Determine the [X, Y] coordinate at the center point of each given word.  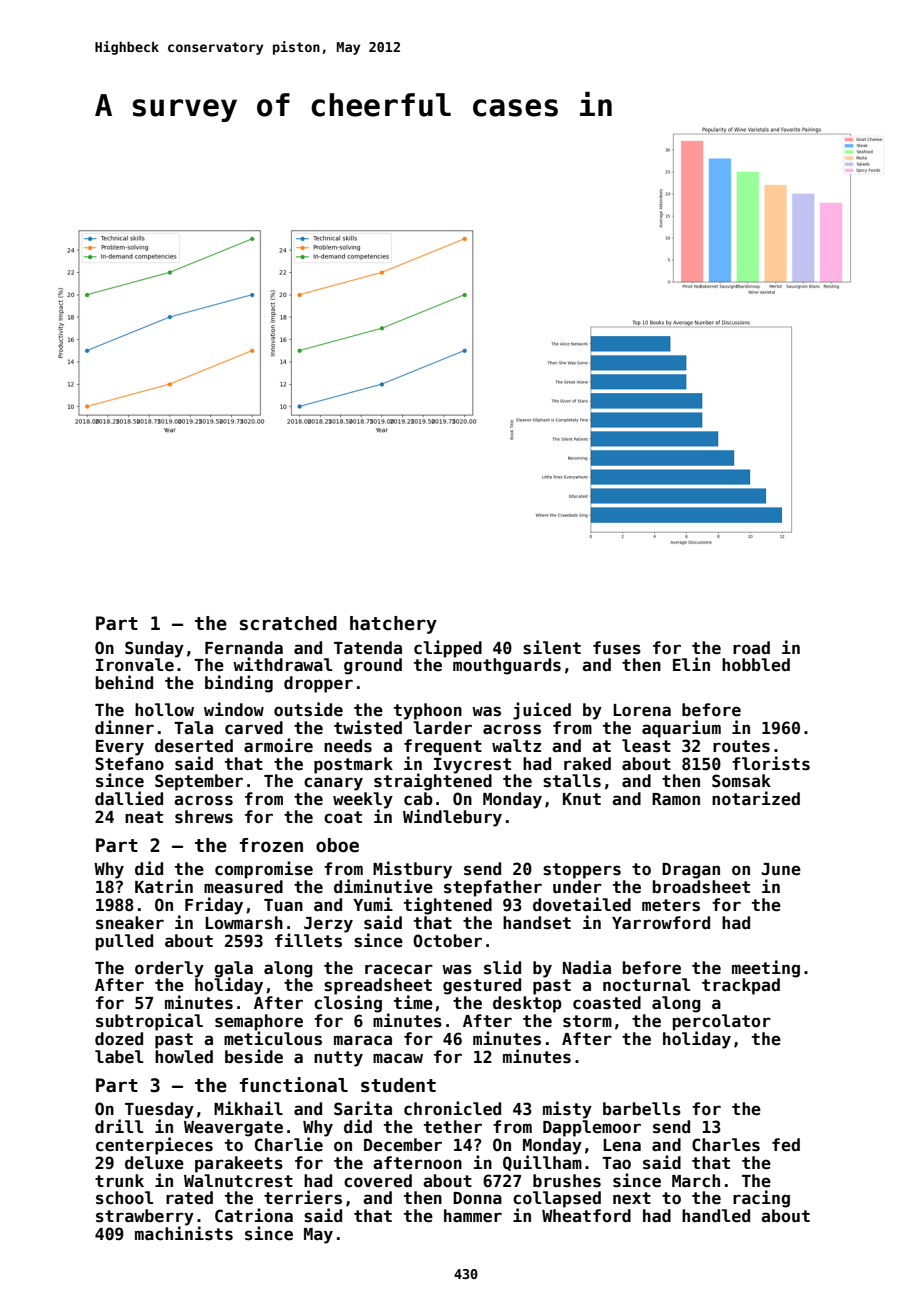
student [398, 1085]
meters [671, 905]
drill [119, 1126]
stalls [572, 781]
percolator [722, 1022]
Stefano [129, 764]
